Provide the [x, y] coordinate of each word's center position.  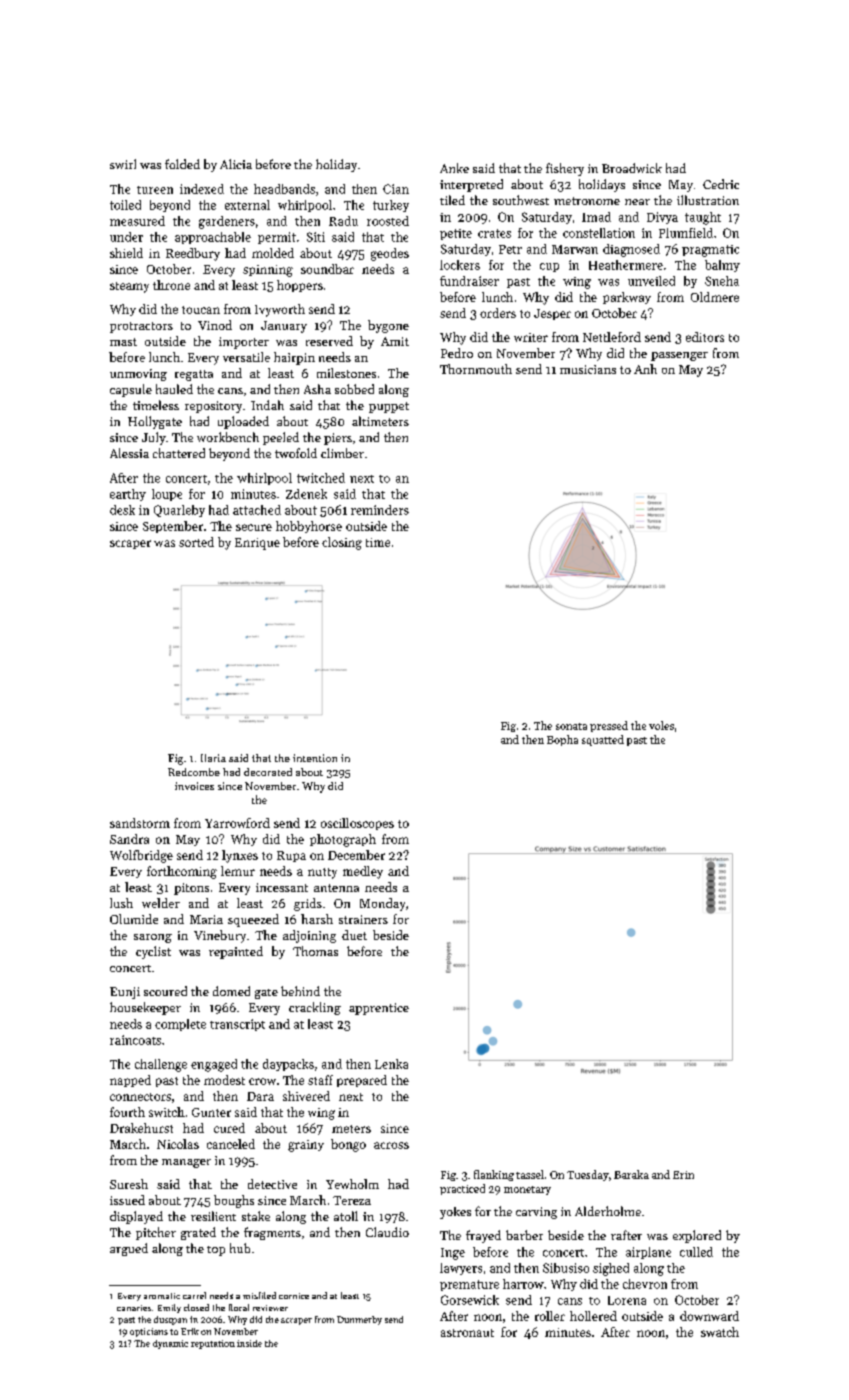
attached [257, 510]
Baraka [631, 1174]
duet [354, 935]
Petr [510, 249]
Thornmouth [476, 369]
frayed [483, 1236]
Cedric [721, 184]
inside [249, 1343]
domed [231, 991]
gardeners [227, 222]
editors [705, 337]
